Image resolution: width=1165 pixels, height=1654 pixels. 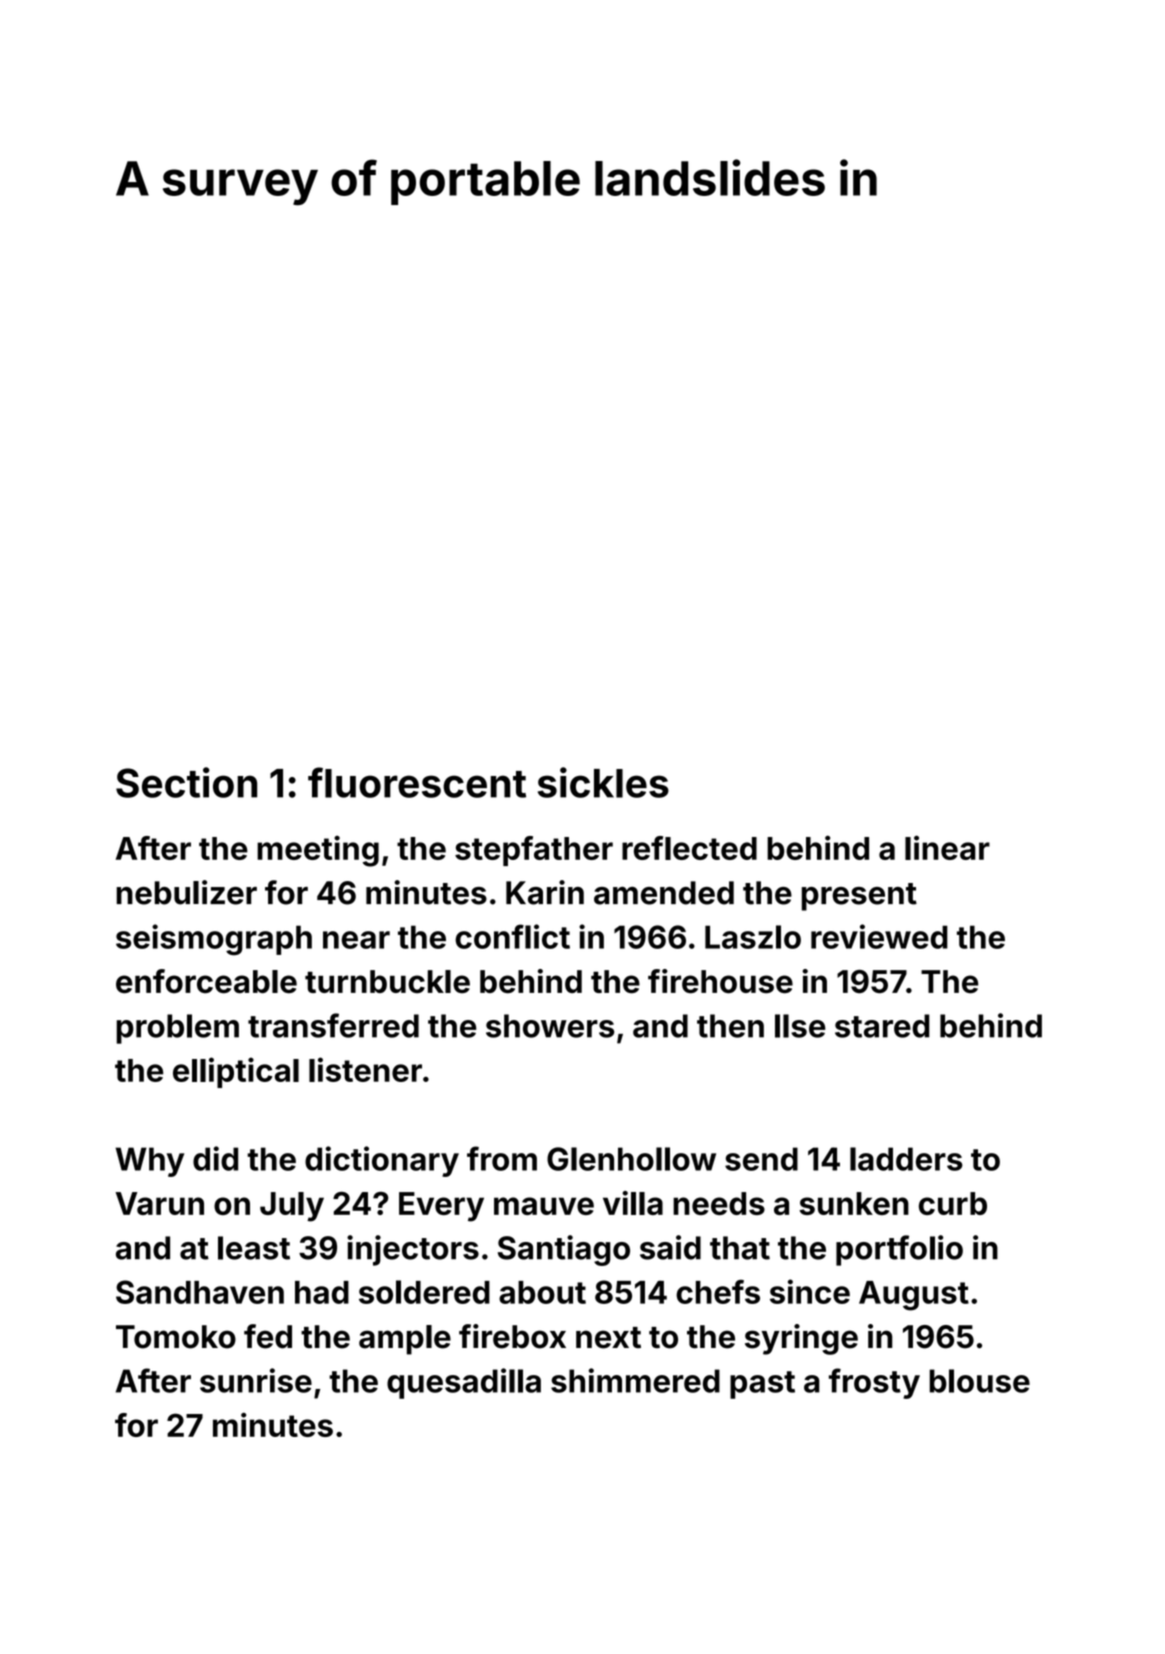 What do you see at coordinates (177, 1029) in the screenshot?
I see `problem` at bounding box center [177, 1029].
